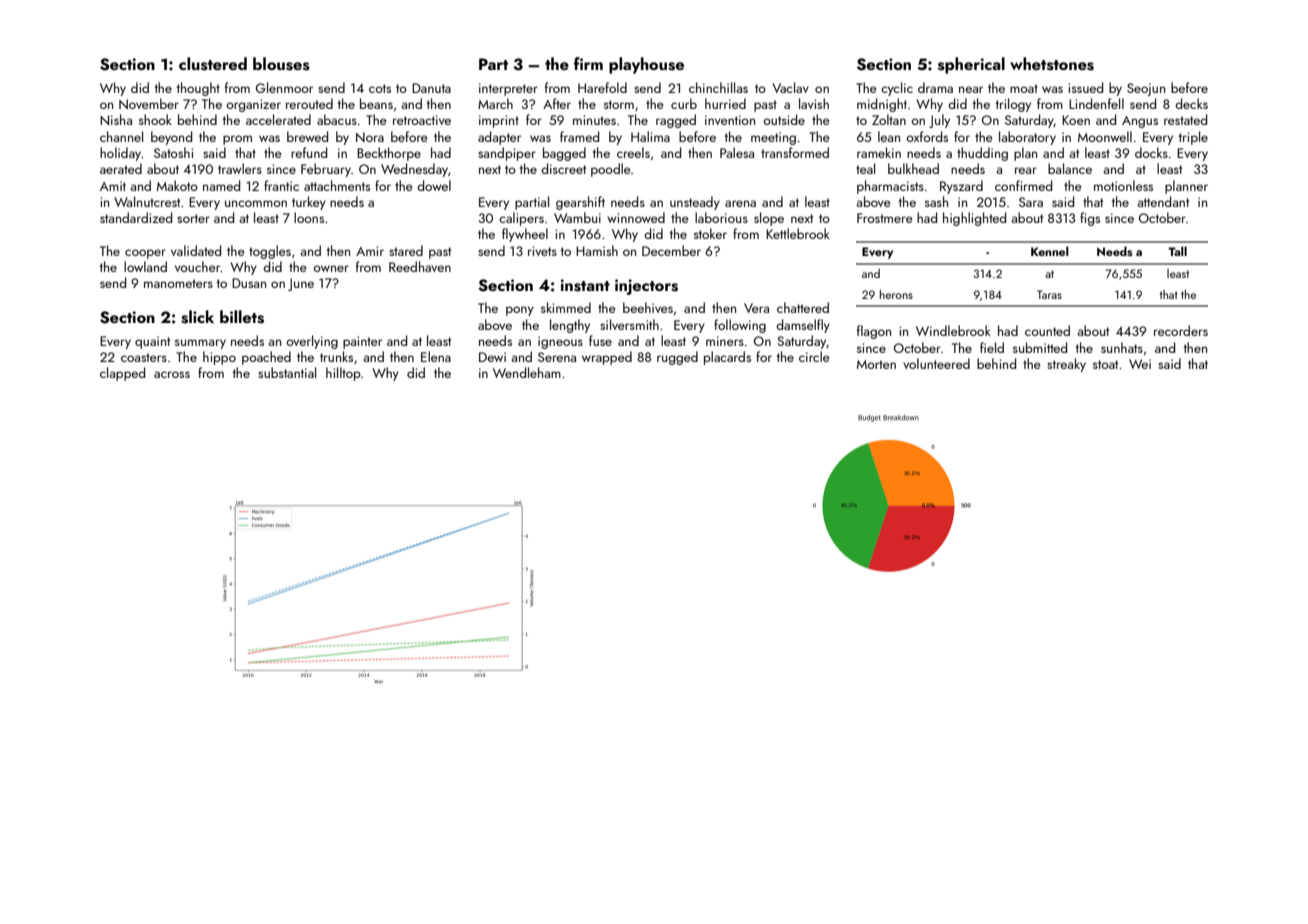 This document has width=1308, height=924. What do you see at coordinates (196, 250) in the document?
I see `validated` at bounding box center [196, 250].
